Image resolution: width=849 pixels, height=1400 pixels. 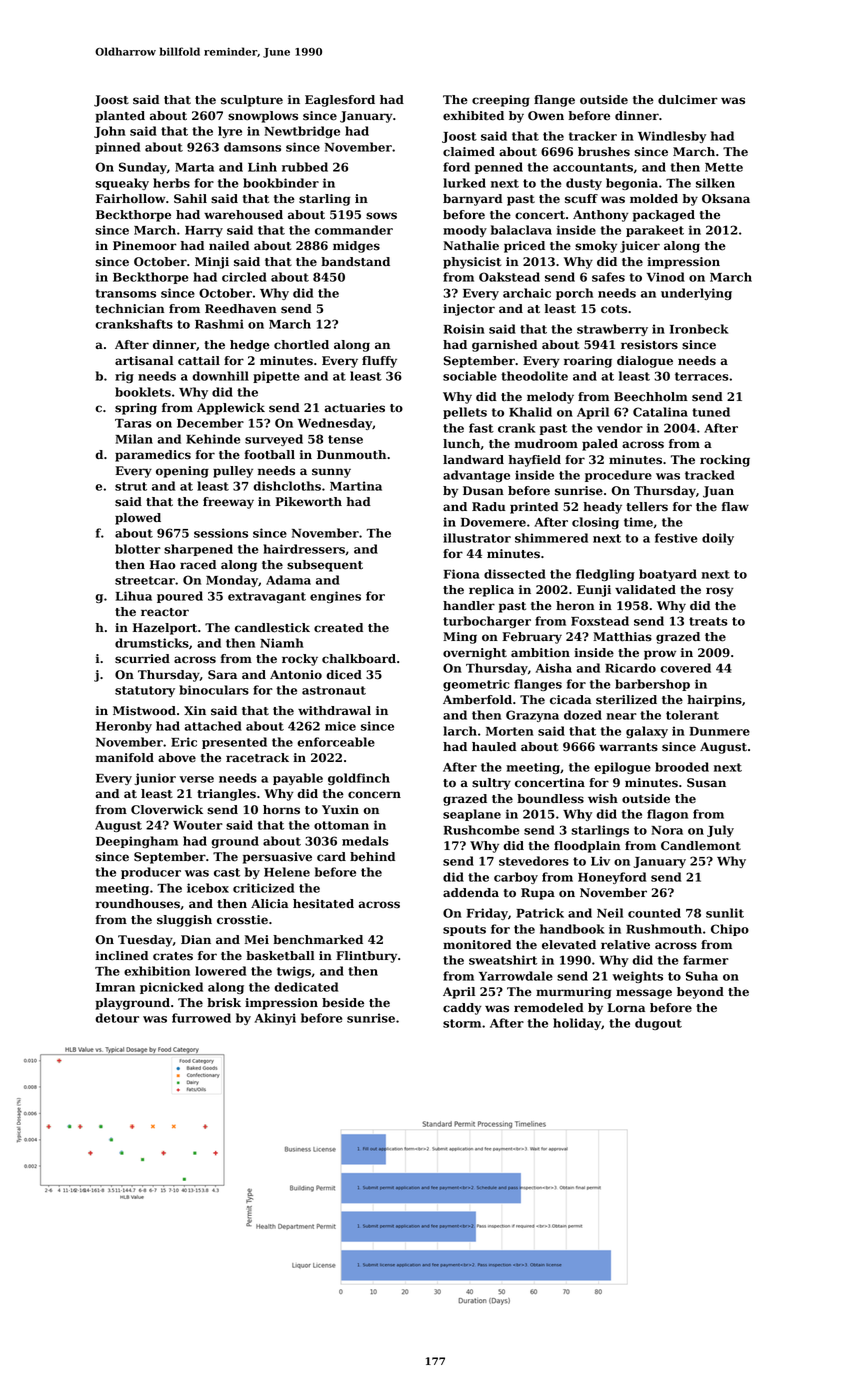 What do you see at coordinates (491, 784) in the screenshot?
I see `sultry` at bounding box center [491, 784].
